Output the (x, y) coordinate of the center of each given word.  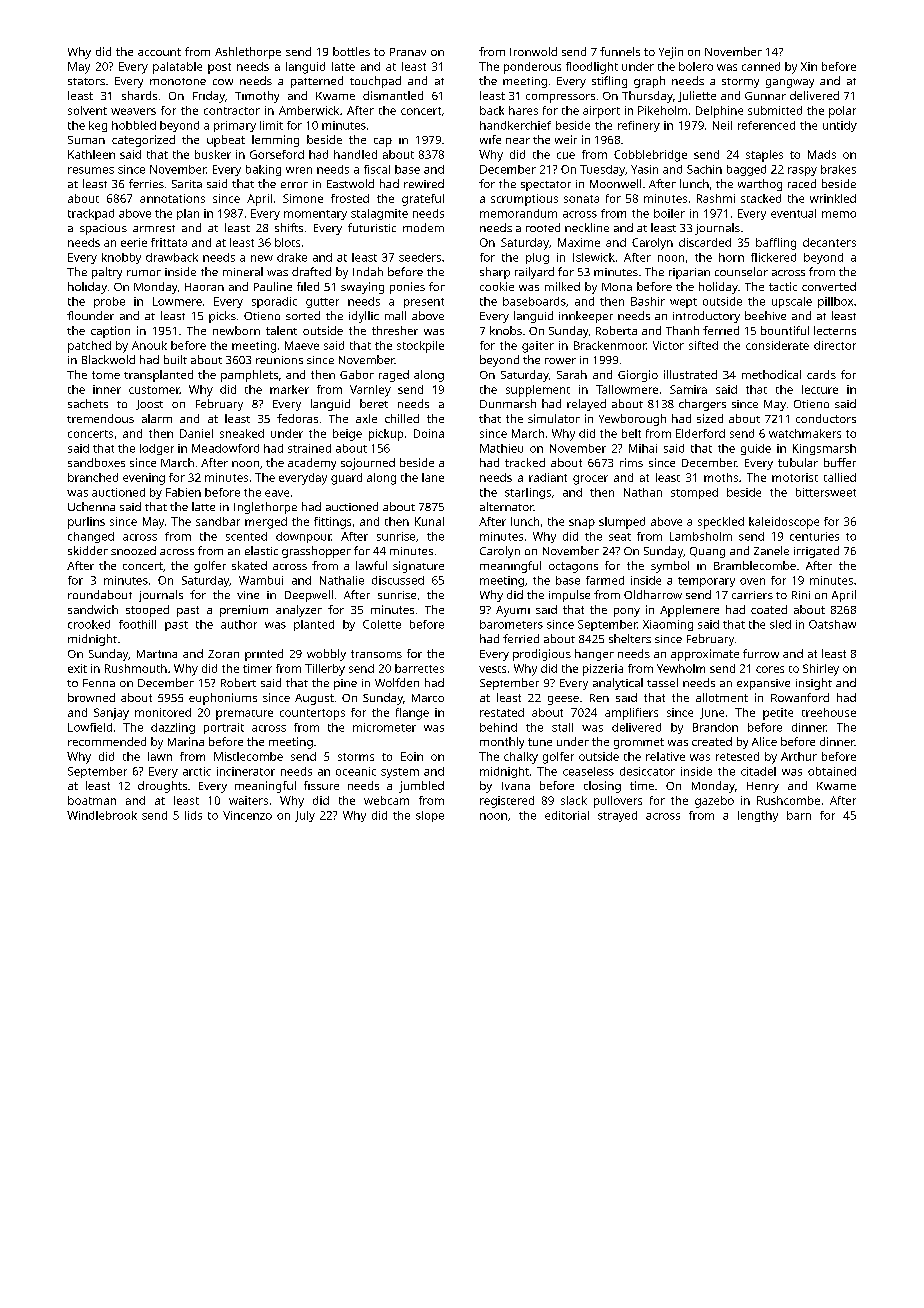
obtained (832, 771)
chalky (521, 758)
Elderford (700, 433)
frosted (350, 198)
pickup (386, 435)
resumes (91, 170)
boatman (92, 800)
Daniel (196, 433)
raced (802, 183)
